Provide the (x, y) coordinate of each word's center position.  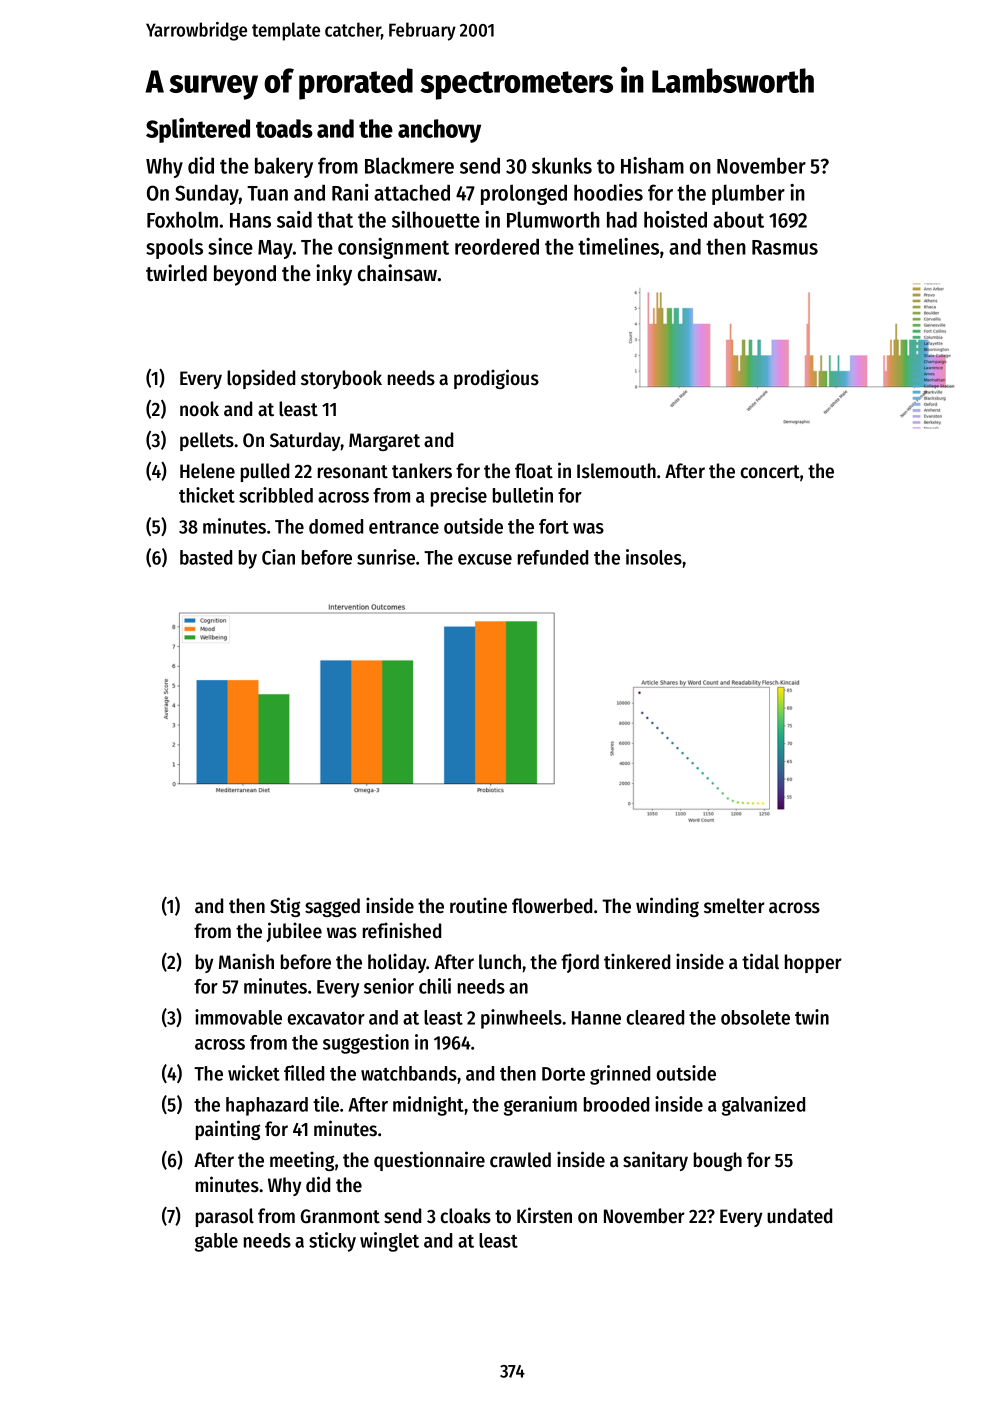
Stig (285, 907)
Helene (207, 471)
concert (770, 472)
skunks (562, 165)
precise (459, 497)
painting (228, 1130)
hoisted (675, 219)
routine (478, 905)
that (335, 220)
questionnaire (429, 1161)
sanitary (655, 1161)
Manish (246, 961)
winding (667, 907)
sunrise (386, 557)
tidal (760, 961)
